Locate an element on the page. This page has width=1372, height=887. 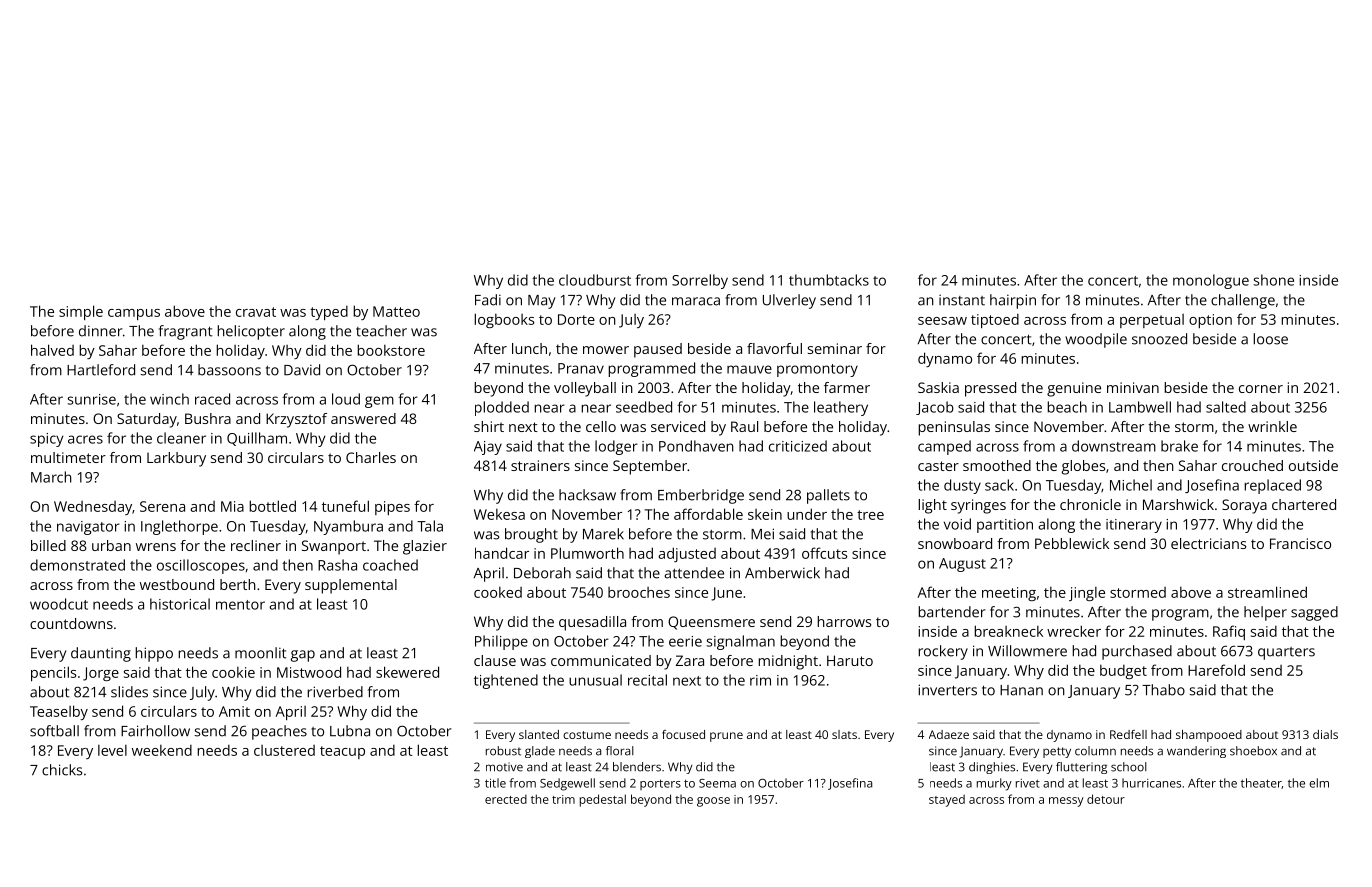
Willowmere is located at coordinates (1027, 651).
